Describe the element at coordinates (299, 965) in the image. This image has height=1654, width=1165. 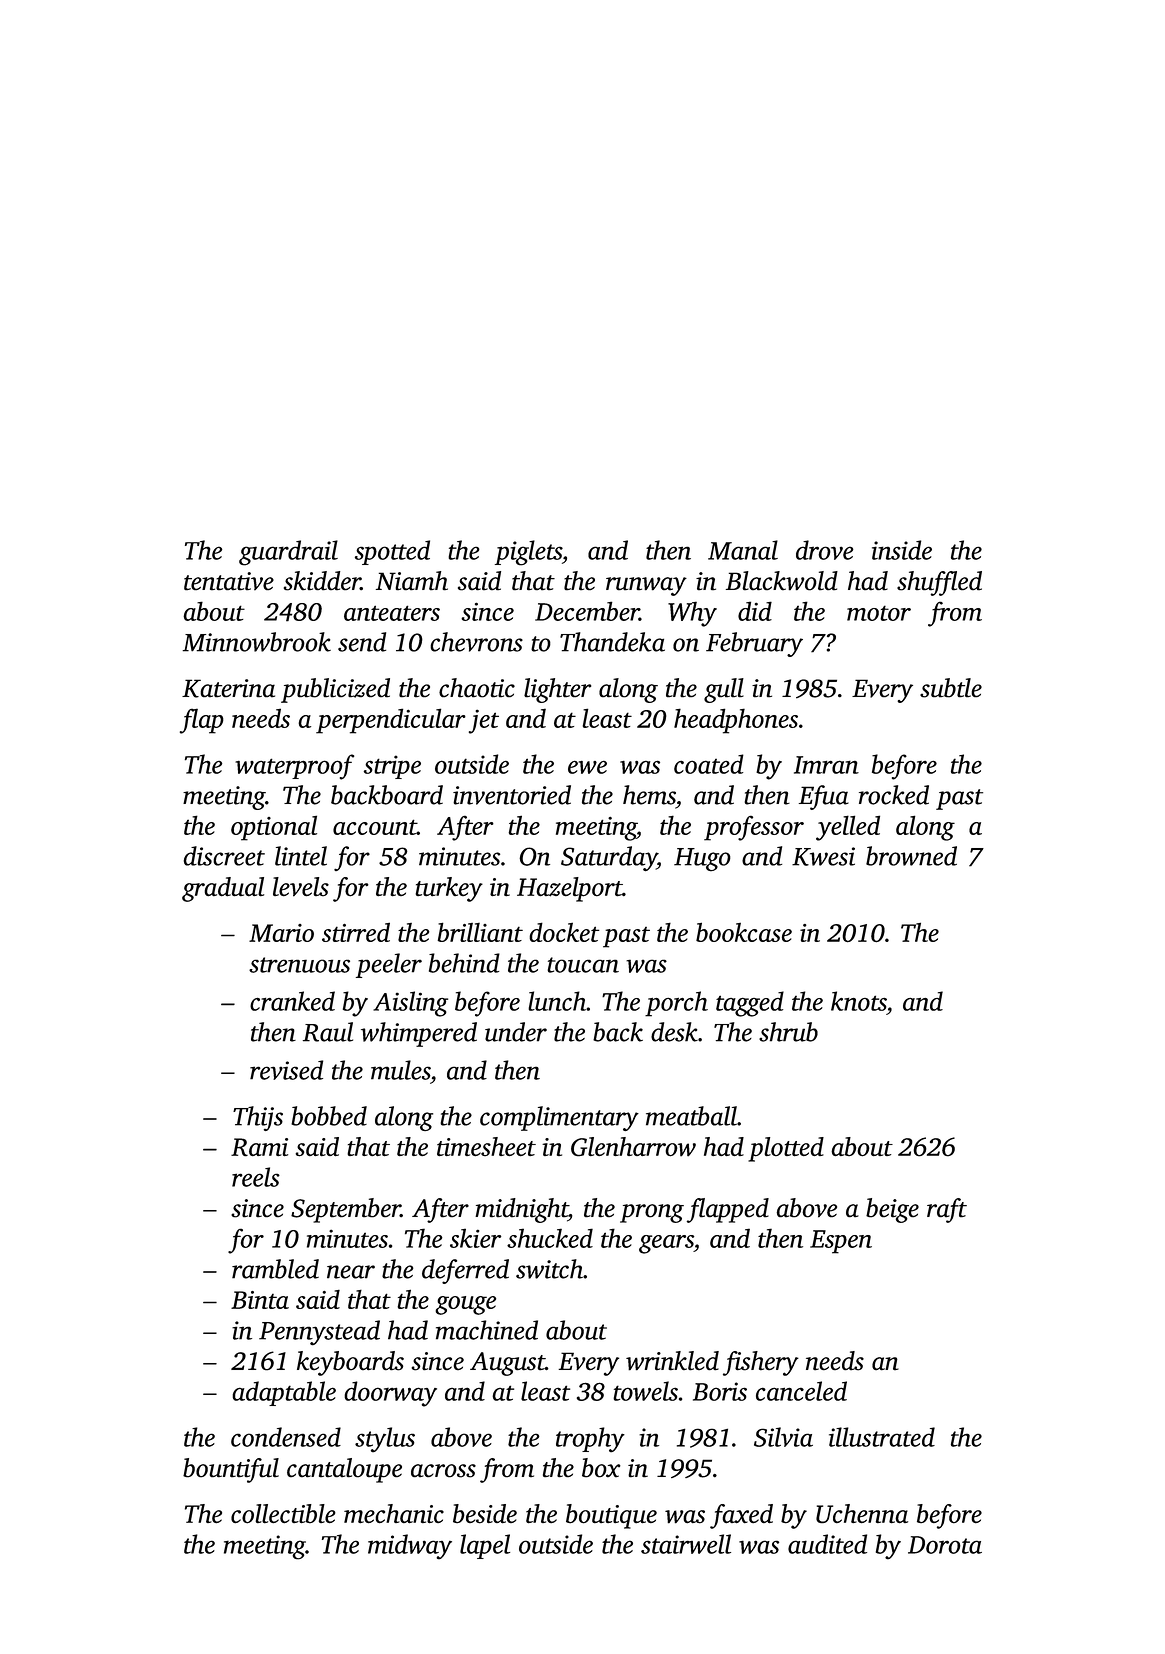
I see `strenuous` at that location.
